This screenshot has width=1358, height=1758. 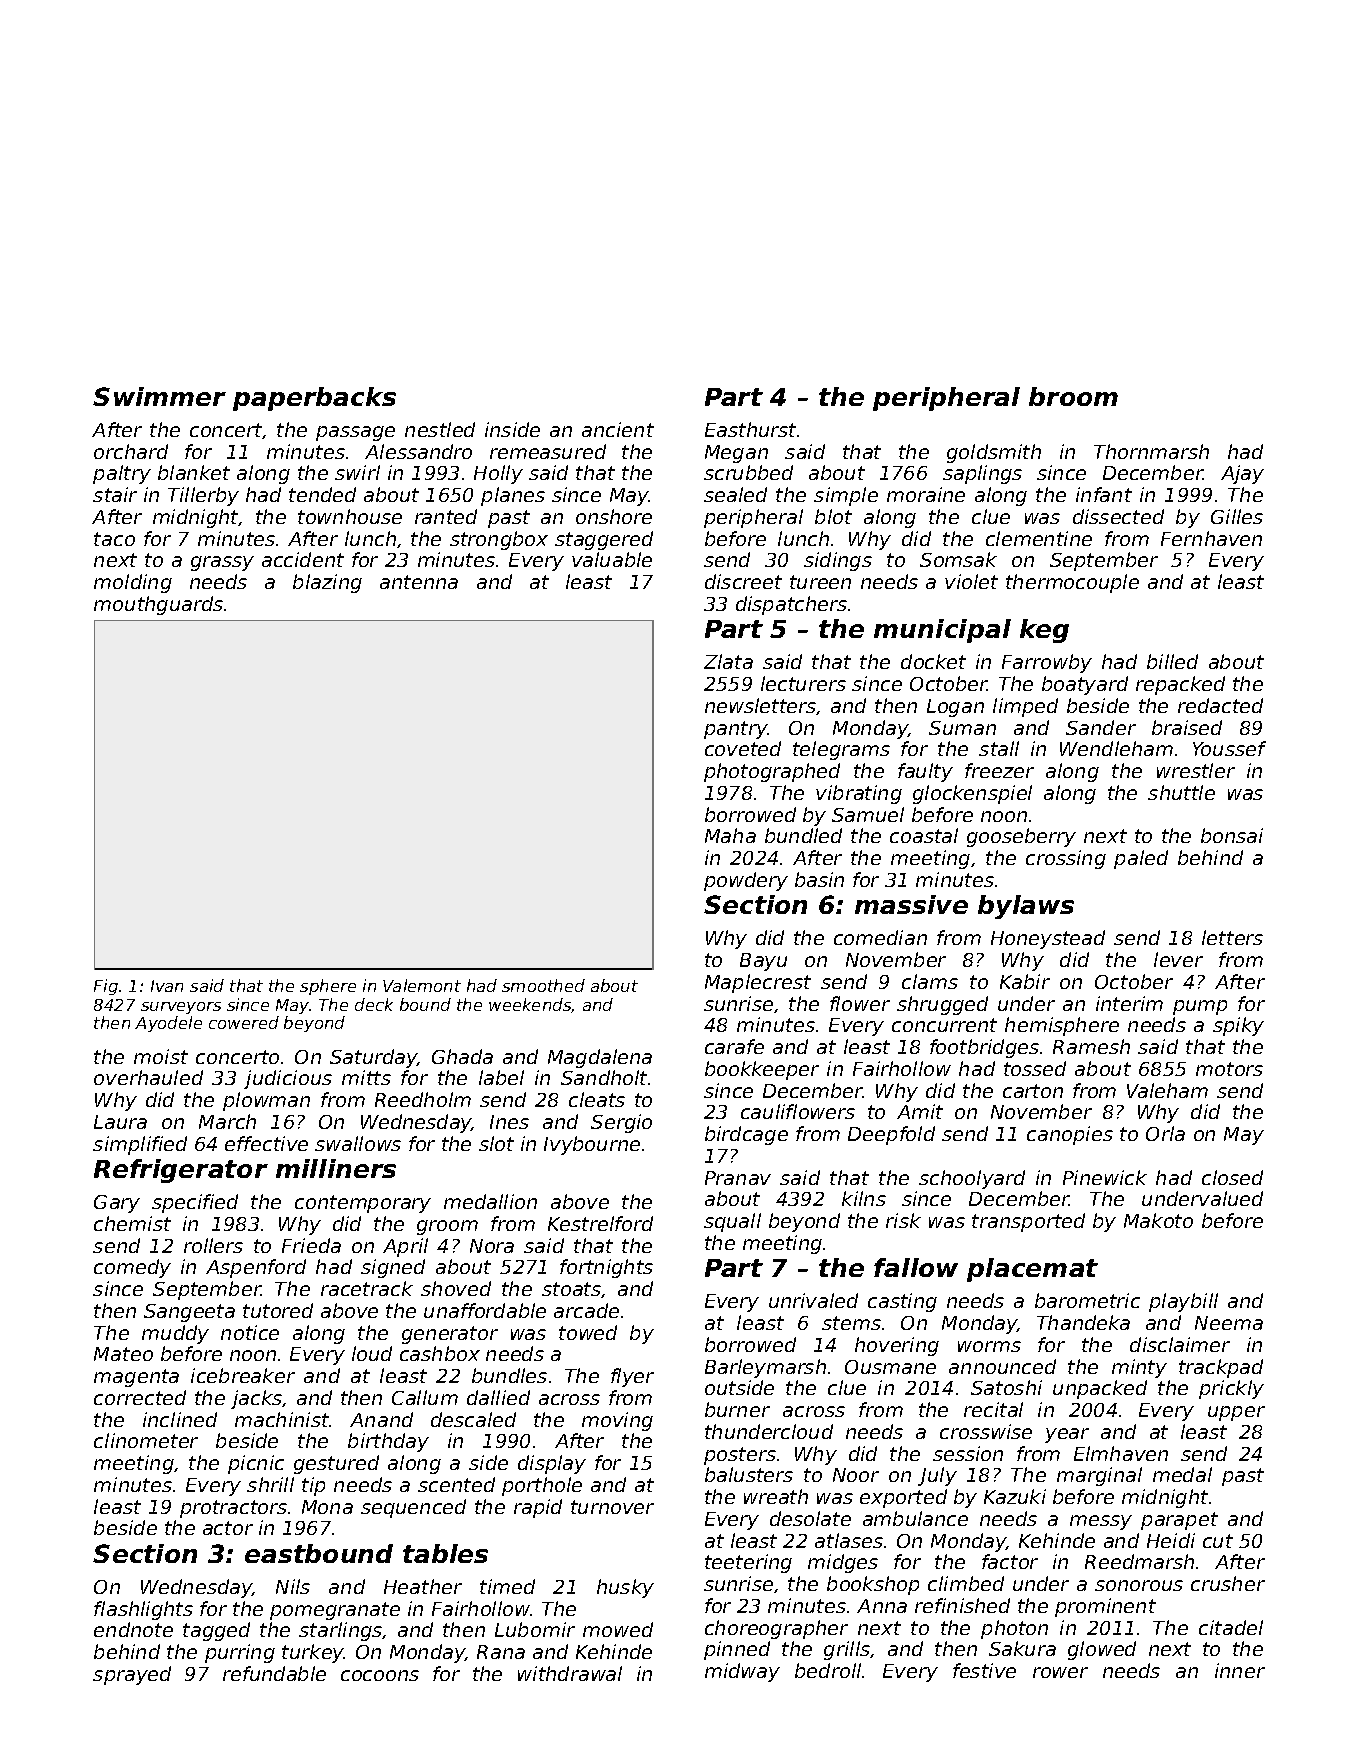 What do you see at coordinates (746, 881) in the screenshot?
I see `powdery` at bounding box center [746, 881].
